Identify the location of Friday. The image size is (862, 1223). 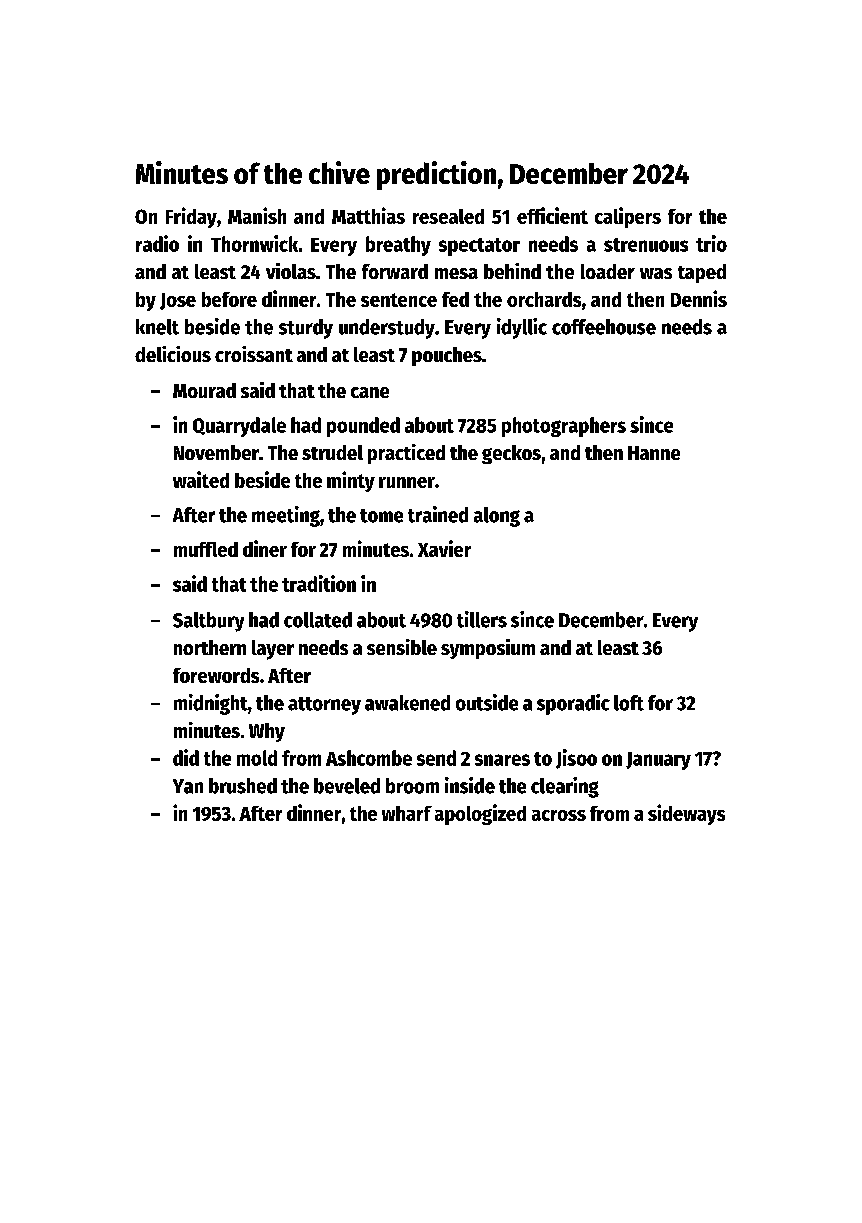
(191, 217).
